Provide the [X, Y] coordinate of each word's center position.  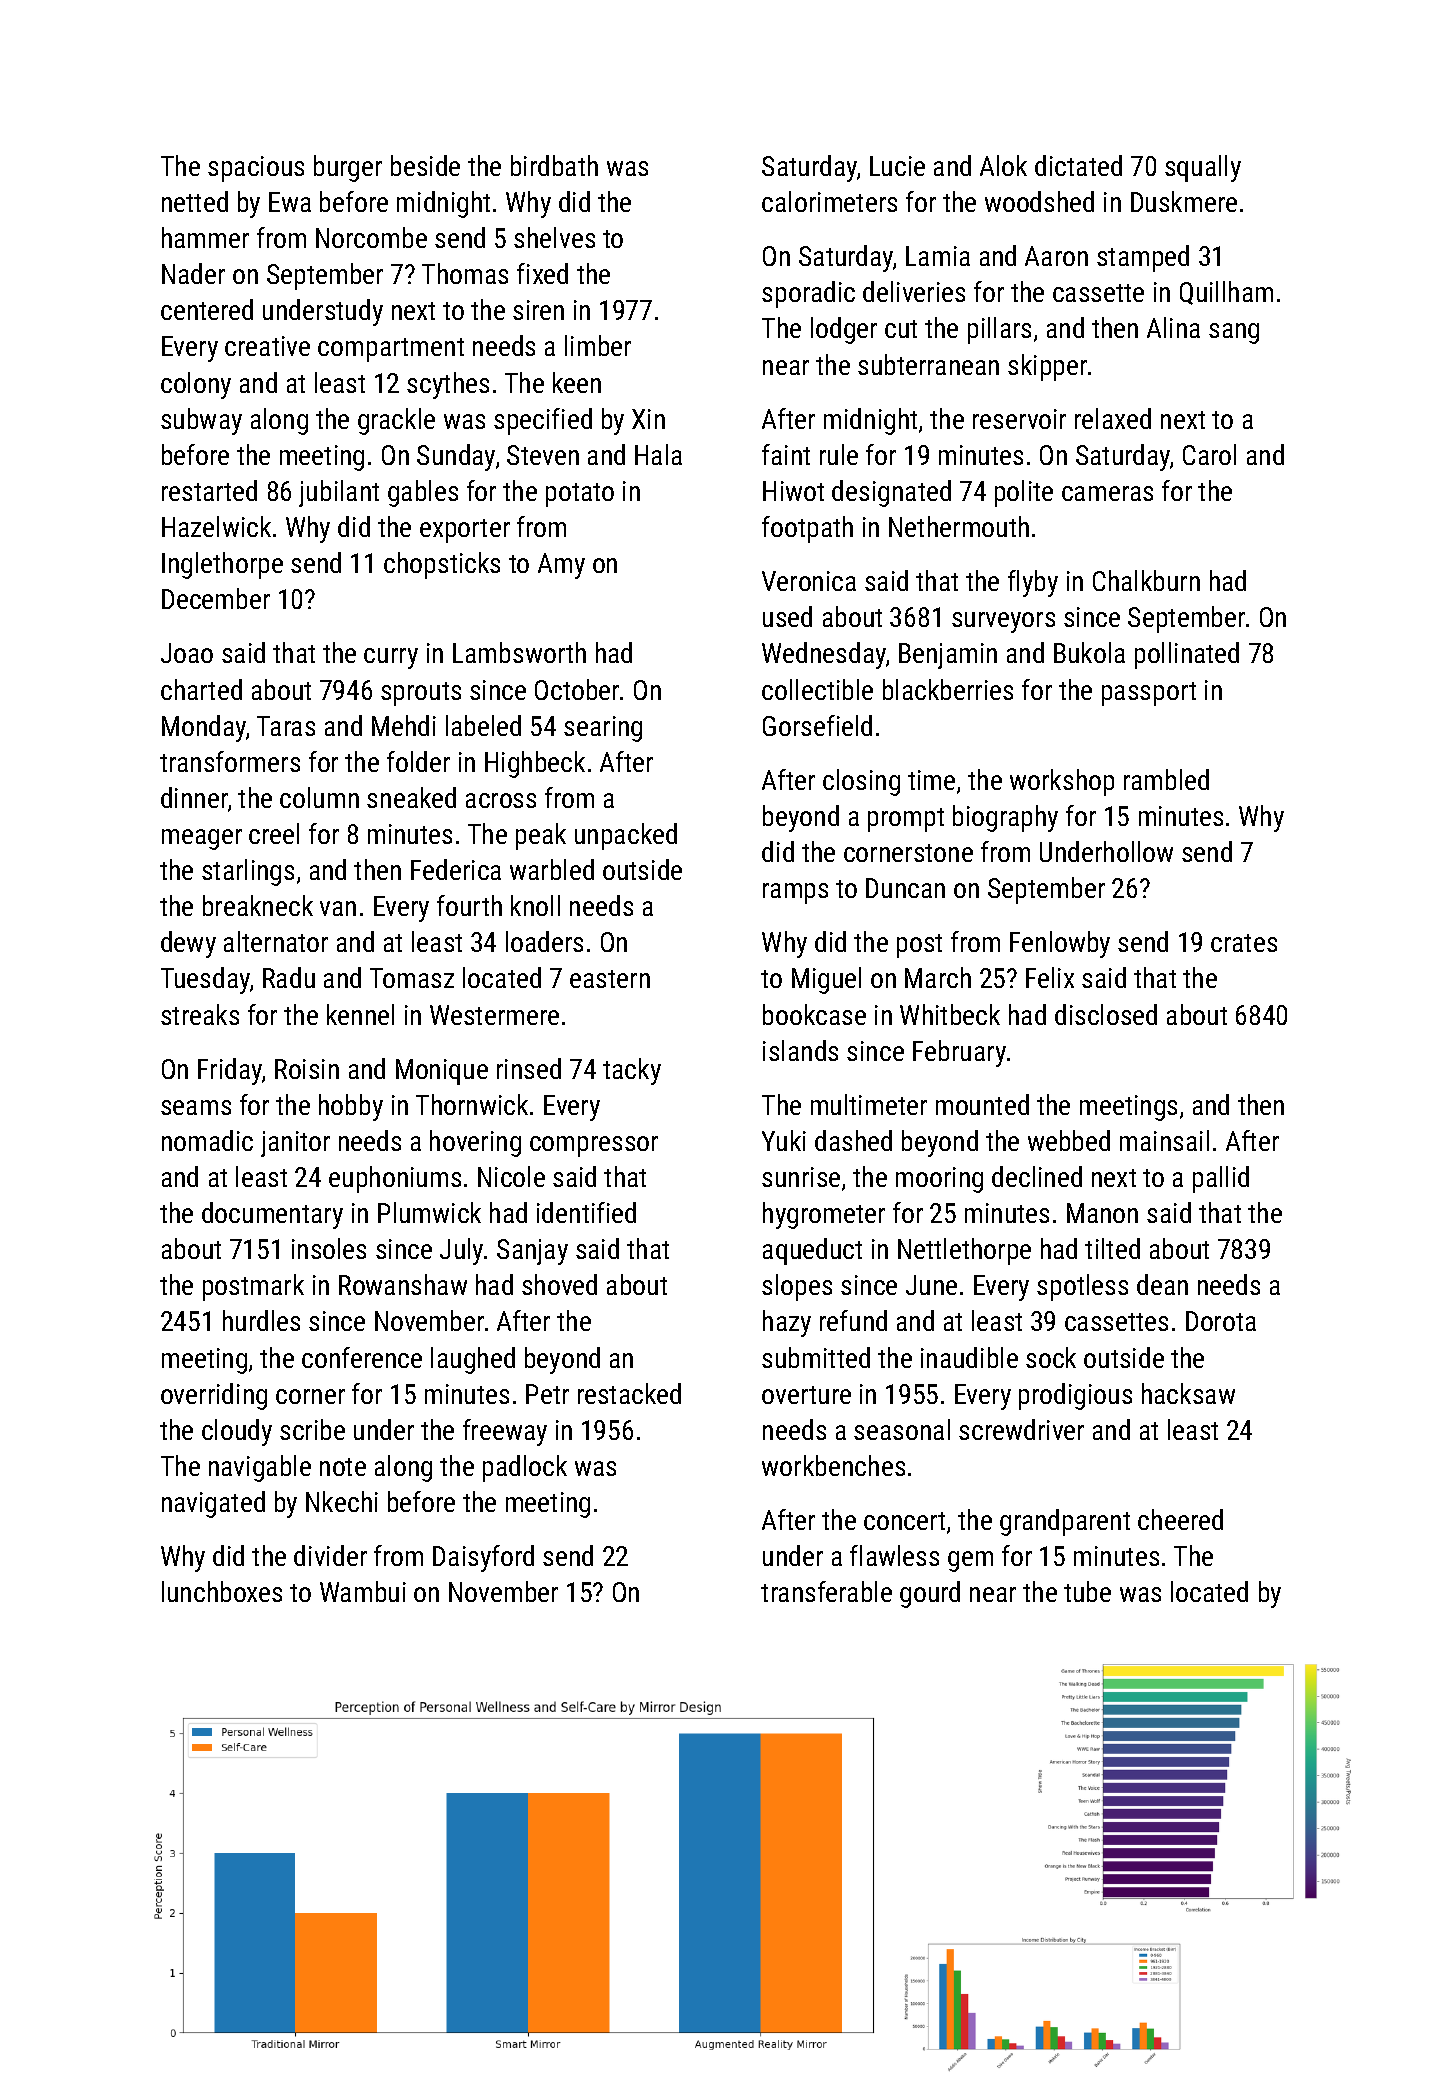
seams [196, 1107]
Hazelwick [216, 526]
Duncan [905, 888]
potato [580, 495]
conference [362, 1357]
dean [1162, 1284]
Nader [193, 273]
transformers [230, 761]
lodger [844, 330]
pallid [1221, 1179]
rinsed [529, 1068]
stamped [1143, 258]
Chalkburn [1146, 580]
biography [1005, 818]
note [343, 1467]
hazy [787, 1323]
